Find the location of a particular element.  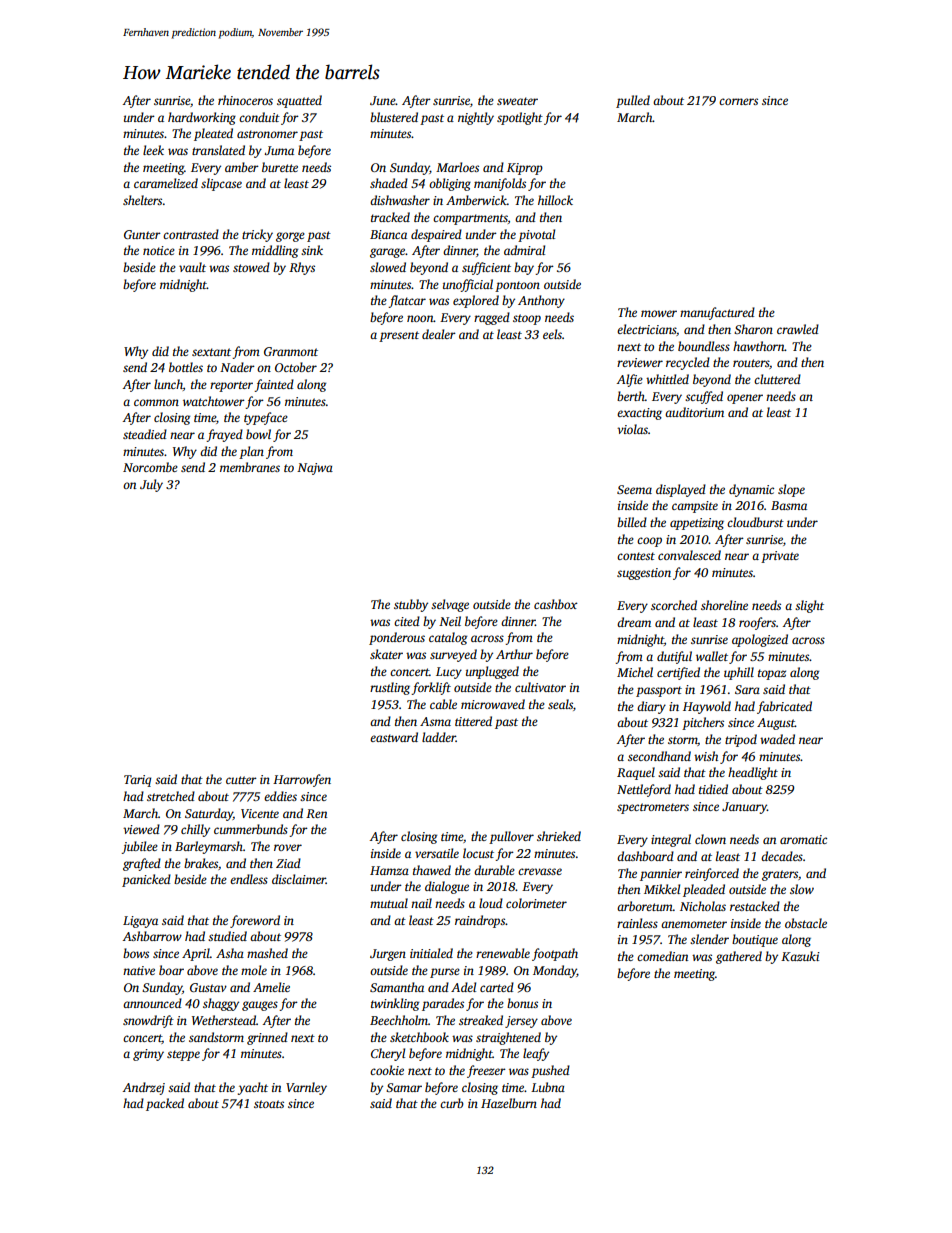

violas is located at coordinates (632, 429).
